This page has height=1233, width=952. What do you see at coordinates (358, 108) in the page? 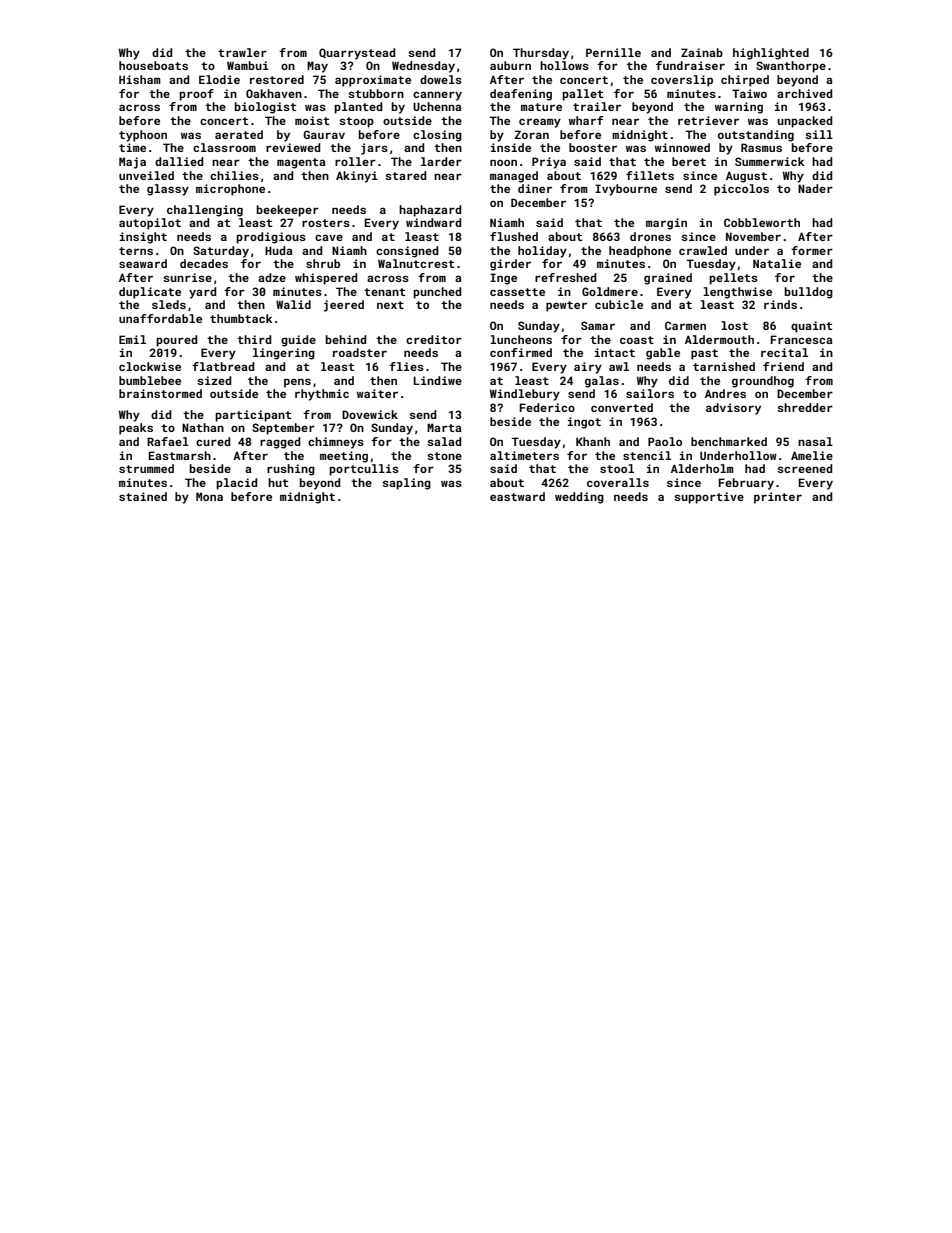
I see `planted` at bounding box center [358, 108].
